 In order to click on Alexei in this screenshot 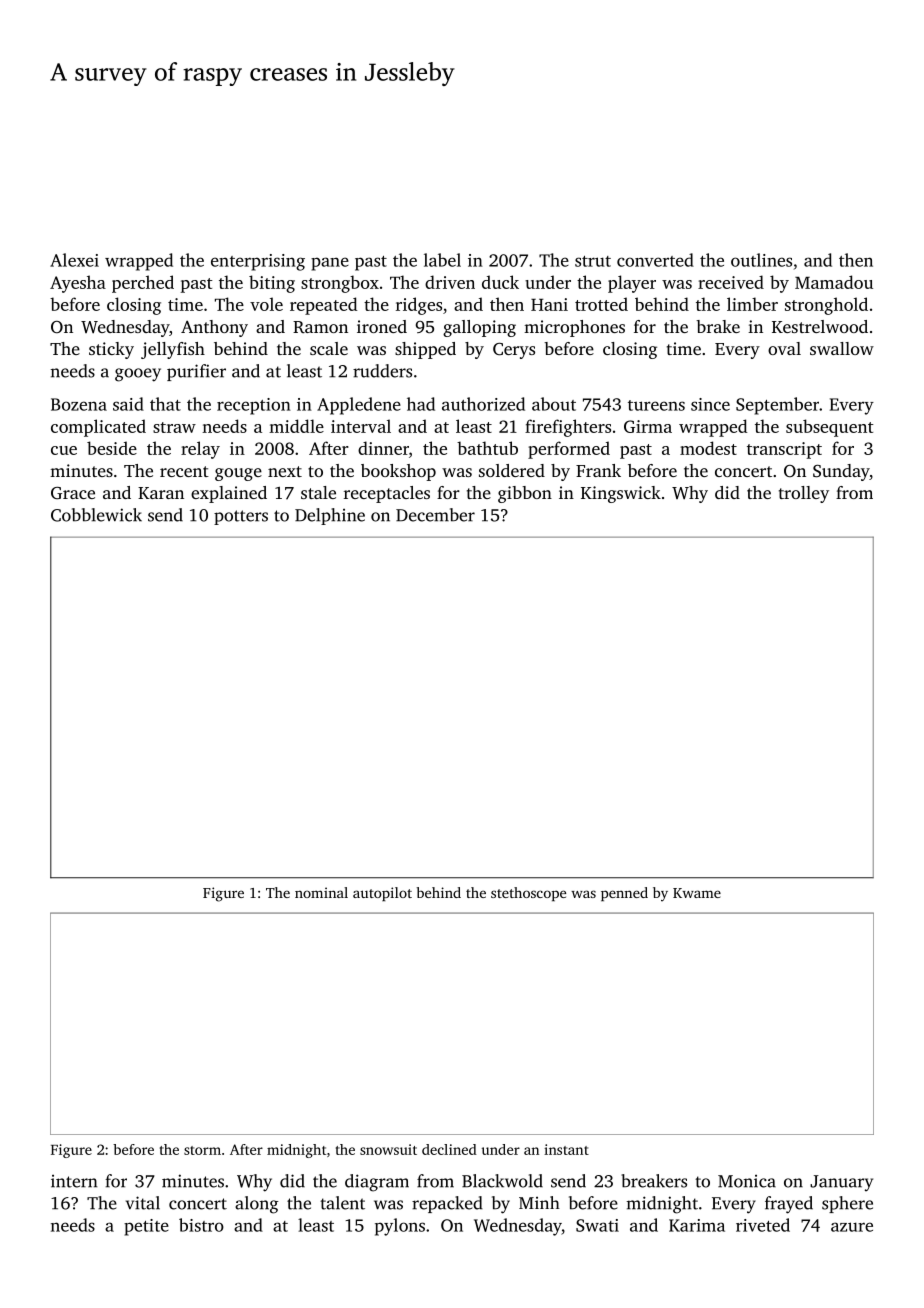, I will do `click(74, 260)`.
